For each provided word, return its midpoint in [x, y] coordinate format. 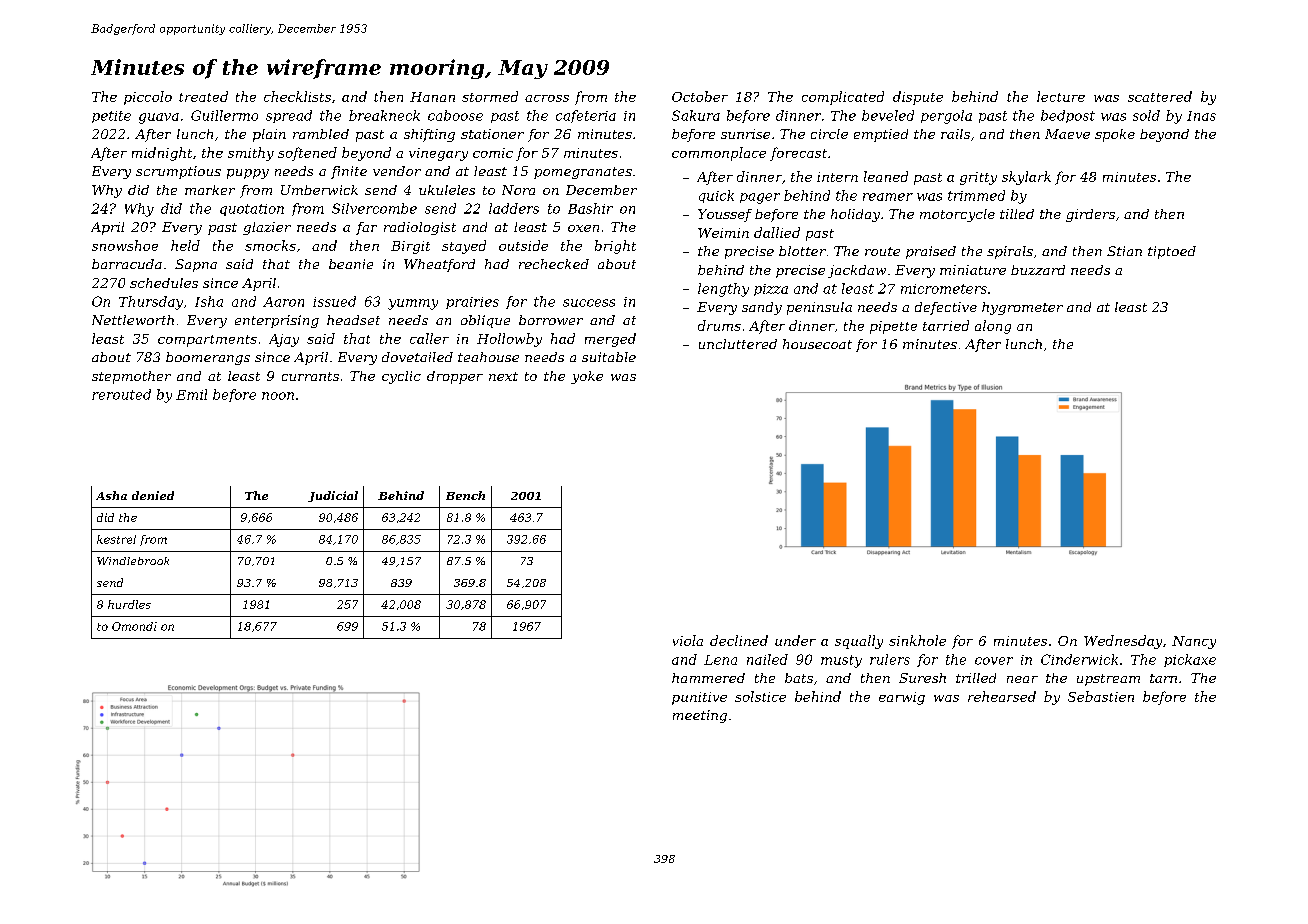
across [547, 98]
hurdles [129, 604]
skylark [1026, 178]
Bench [465, 495]
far [366, 228]
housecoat [817, 344]
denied [153, 495]
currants [310, 376]
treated [203, 96]
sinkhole [917, 640]
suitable [609, 357]
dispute [918, 98]
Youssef [725, 215]
